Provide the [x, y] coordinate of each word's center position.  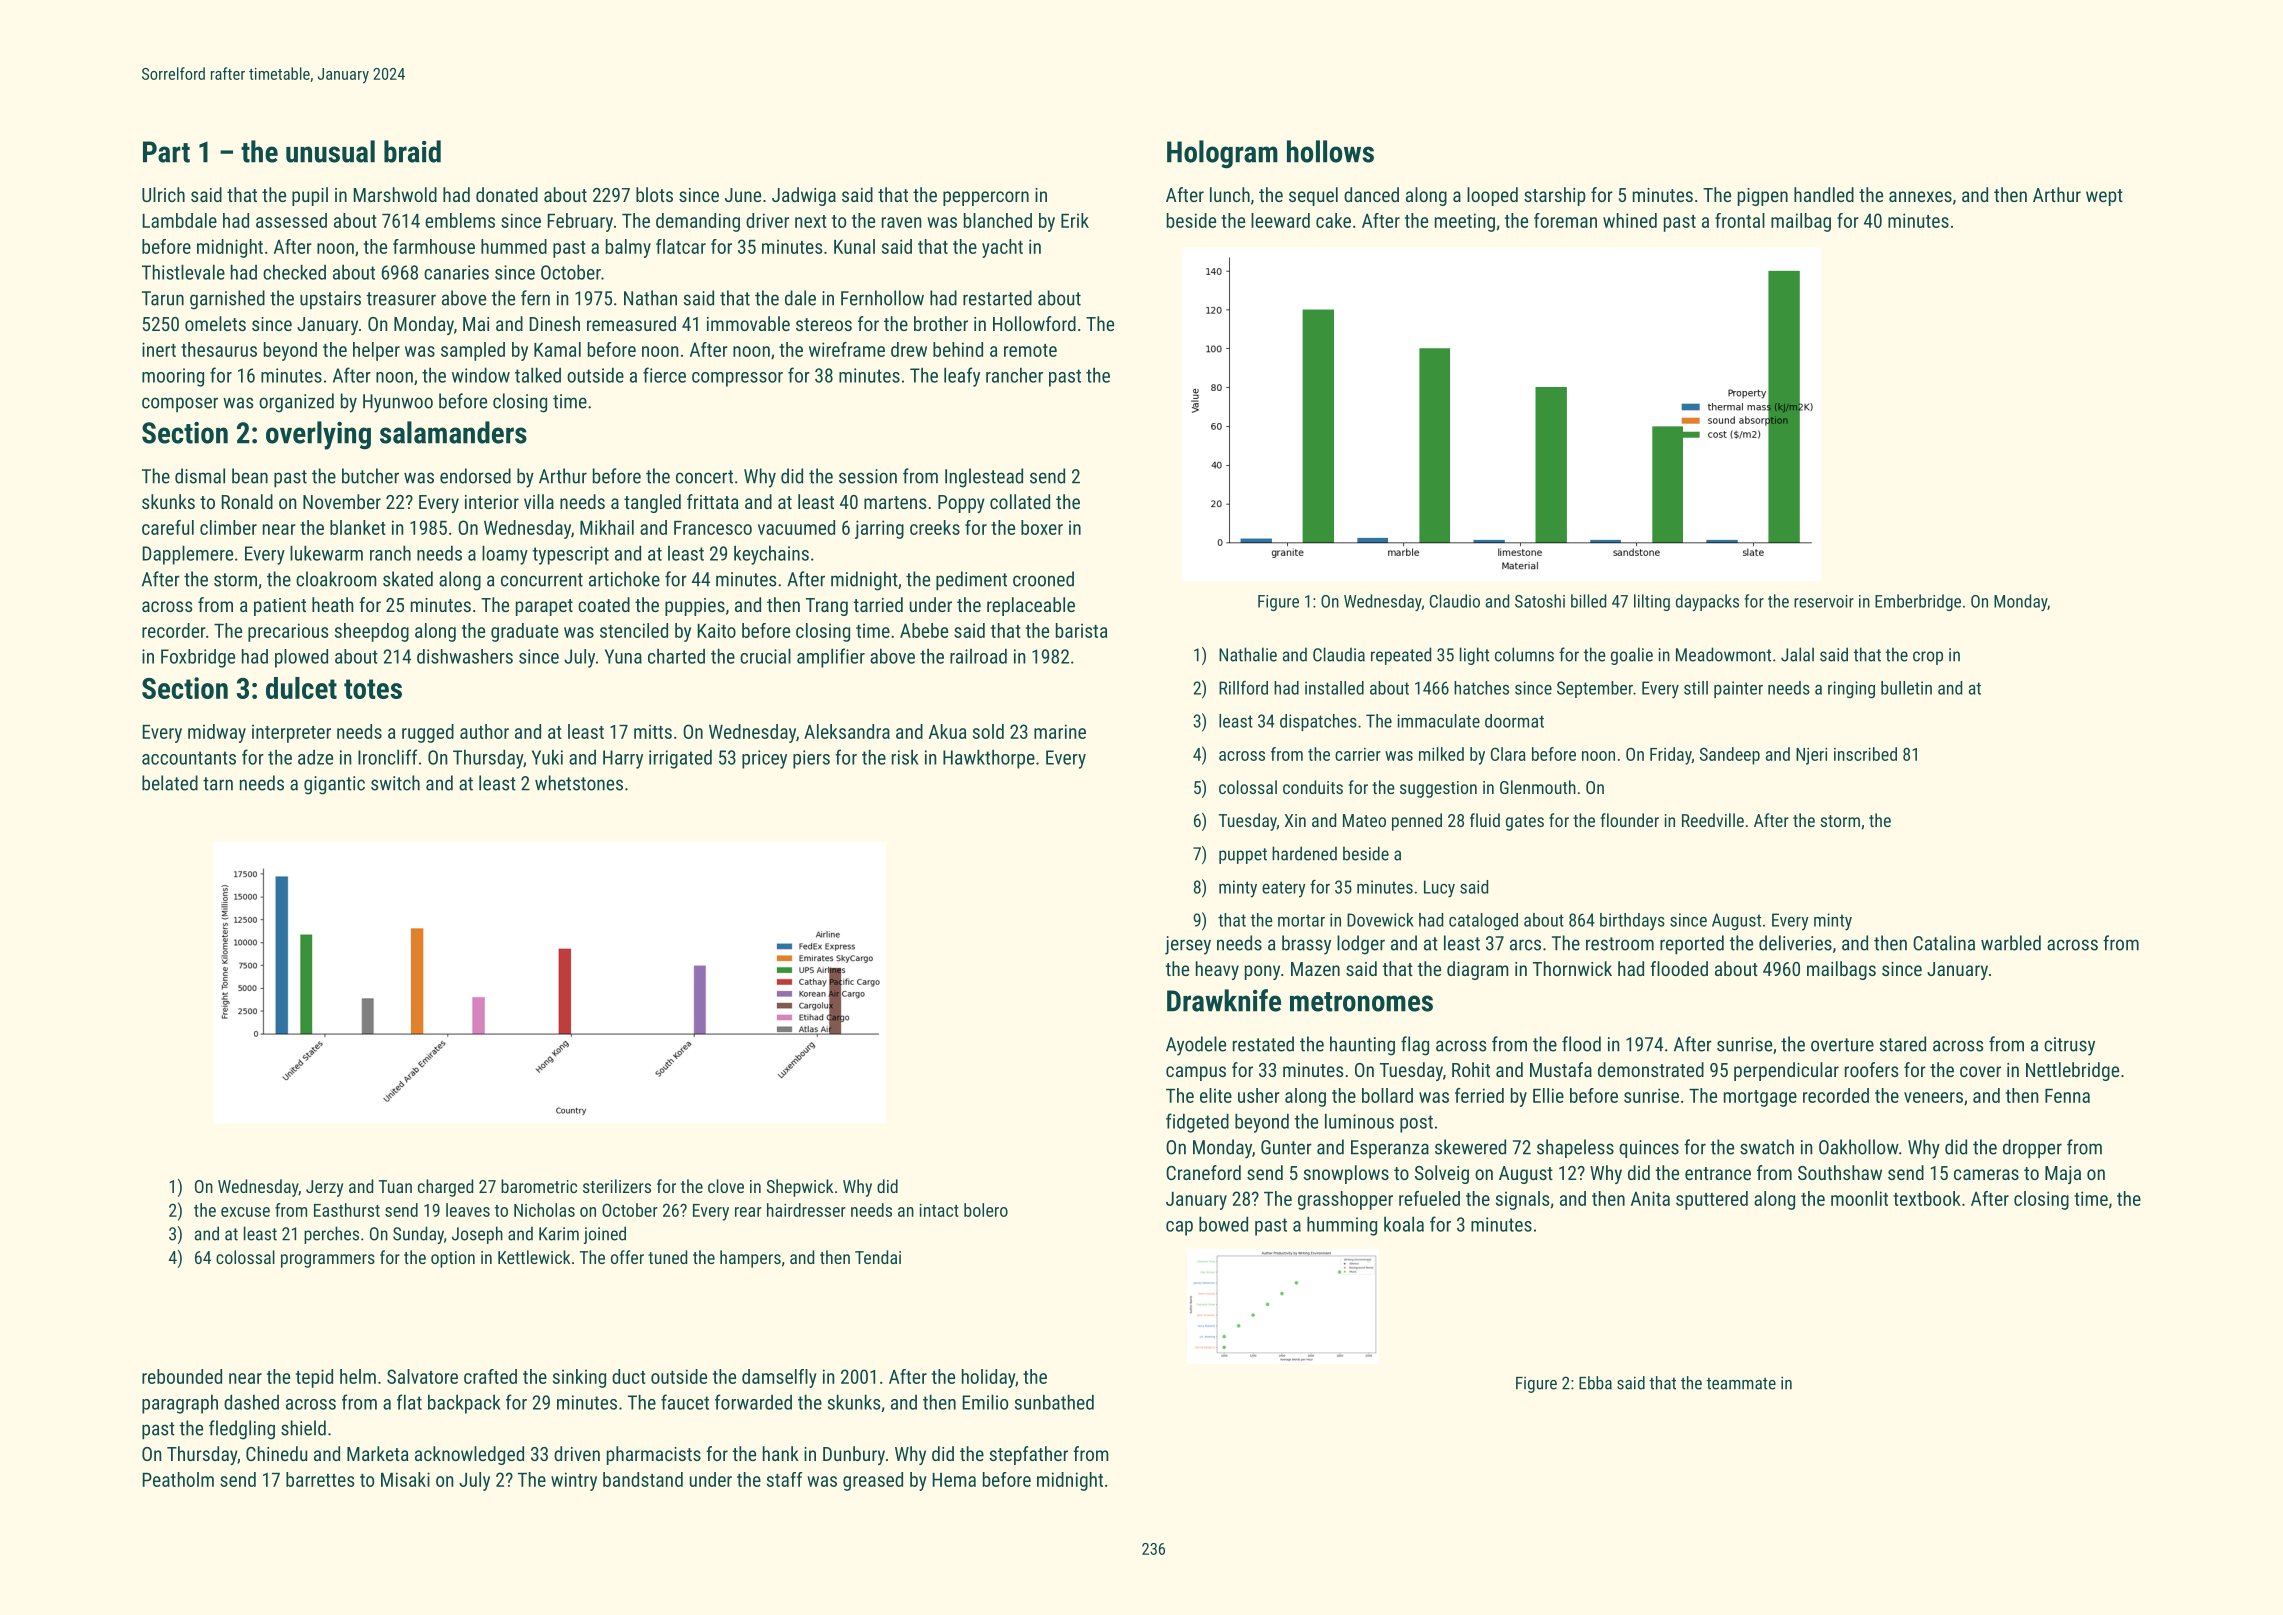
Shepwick [800, 1188]
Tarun [163, 298]
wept [2104, 197]
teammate [1741, 1384]
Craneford [1203, 1172]
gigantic [334, 785]
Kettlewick [534, 1257]
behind [958, 349]
